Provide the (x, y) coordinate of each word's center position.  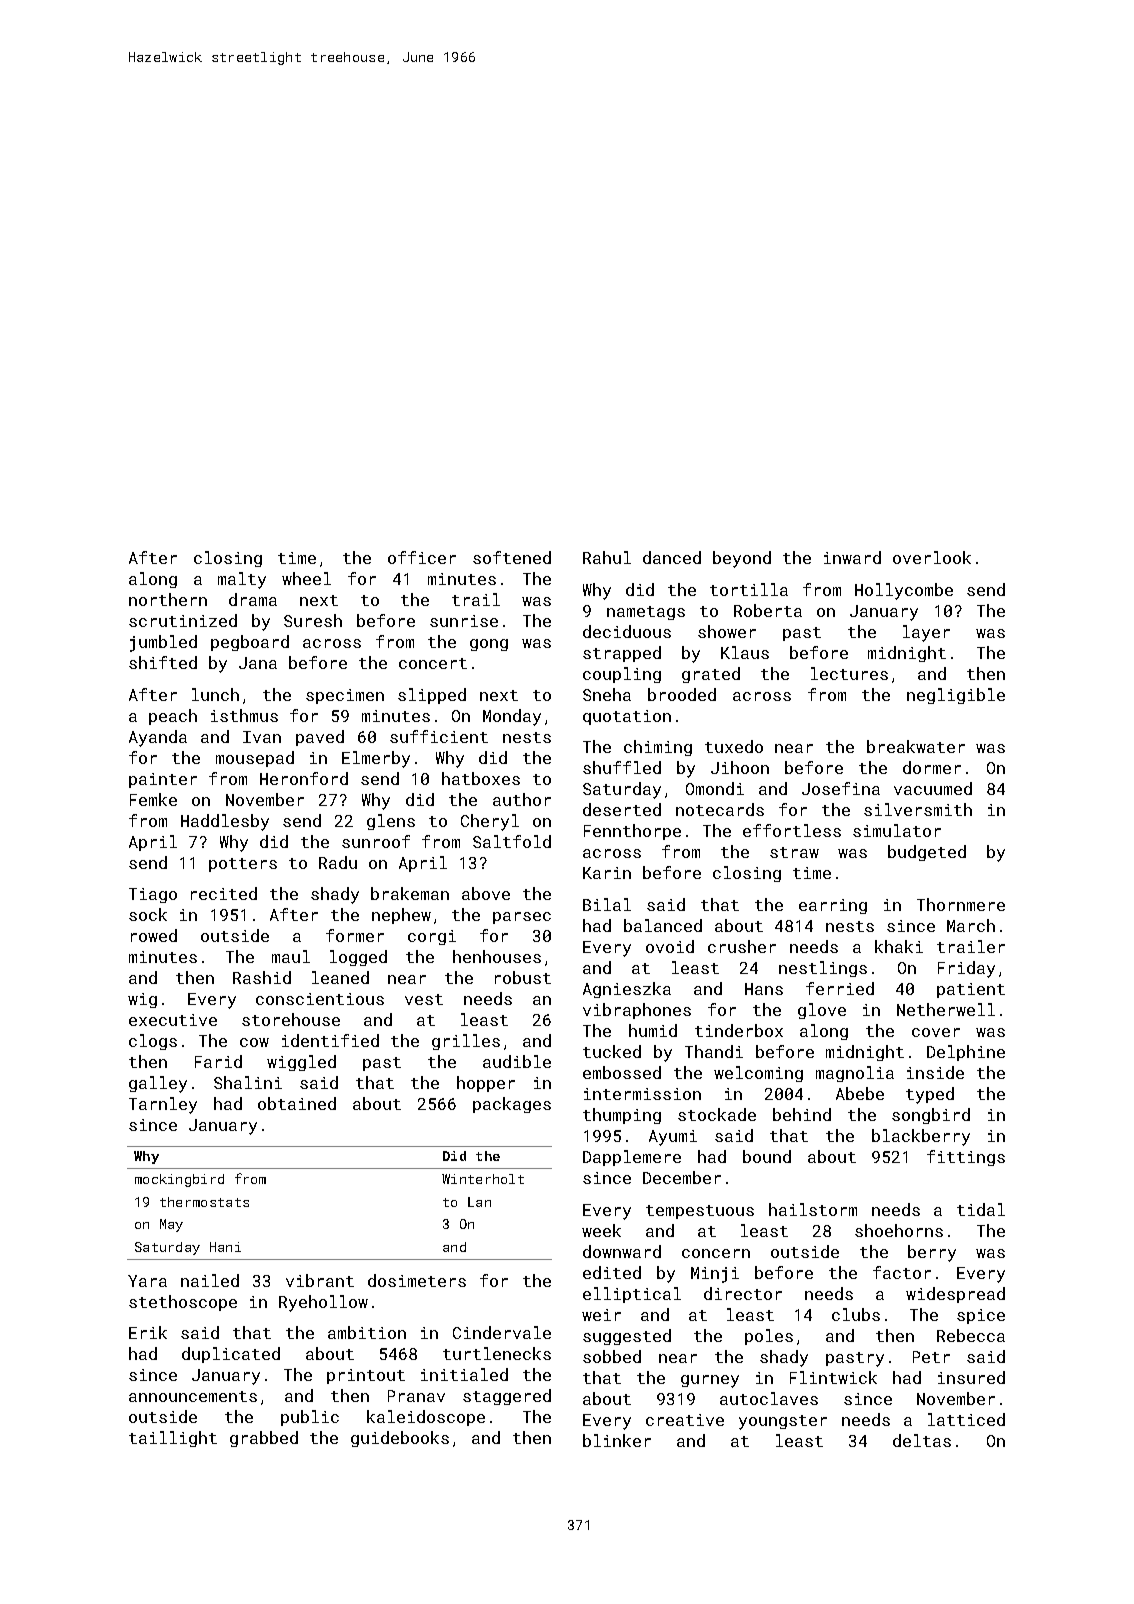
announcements (193, 1396)
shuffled (622, 767)
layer (926, 633)
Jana (258, 663)
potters (243, 865)
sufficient (439, 736)
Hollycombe (904, 591)
